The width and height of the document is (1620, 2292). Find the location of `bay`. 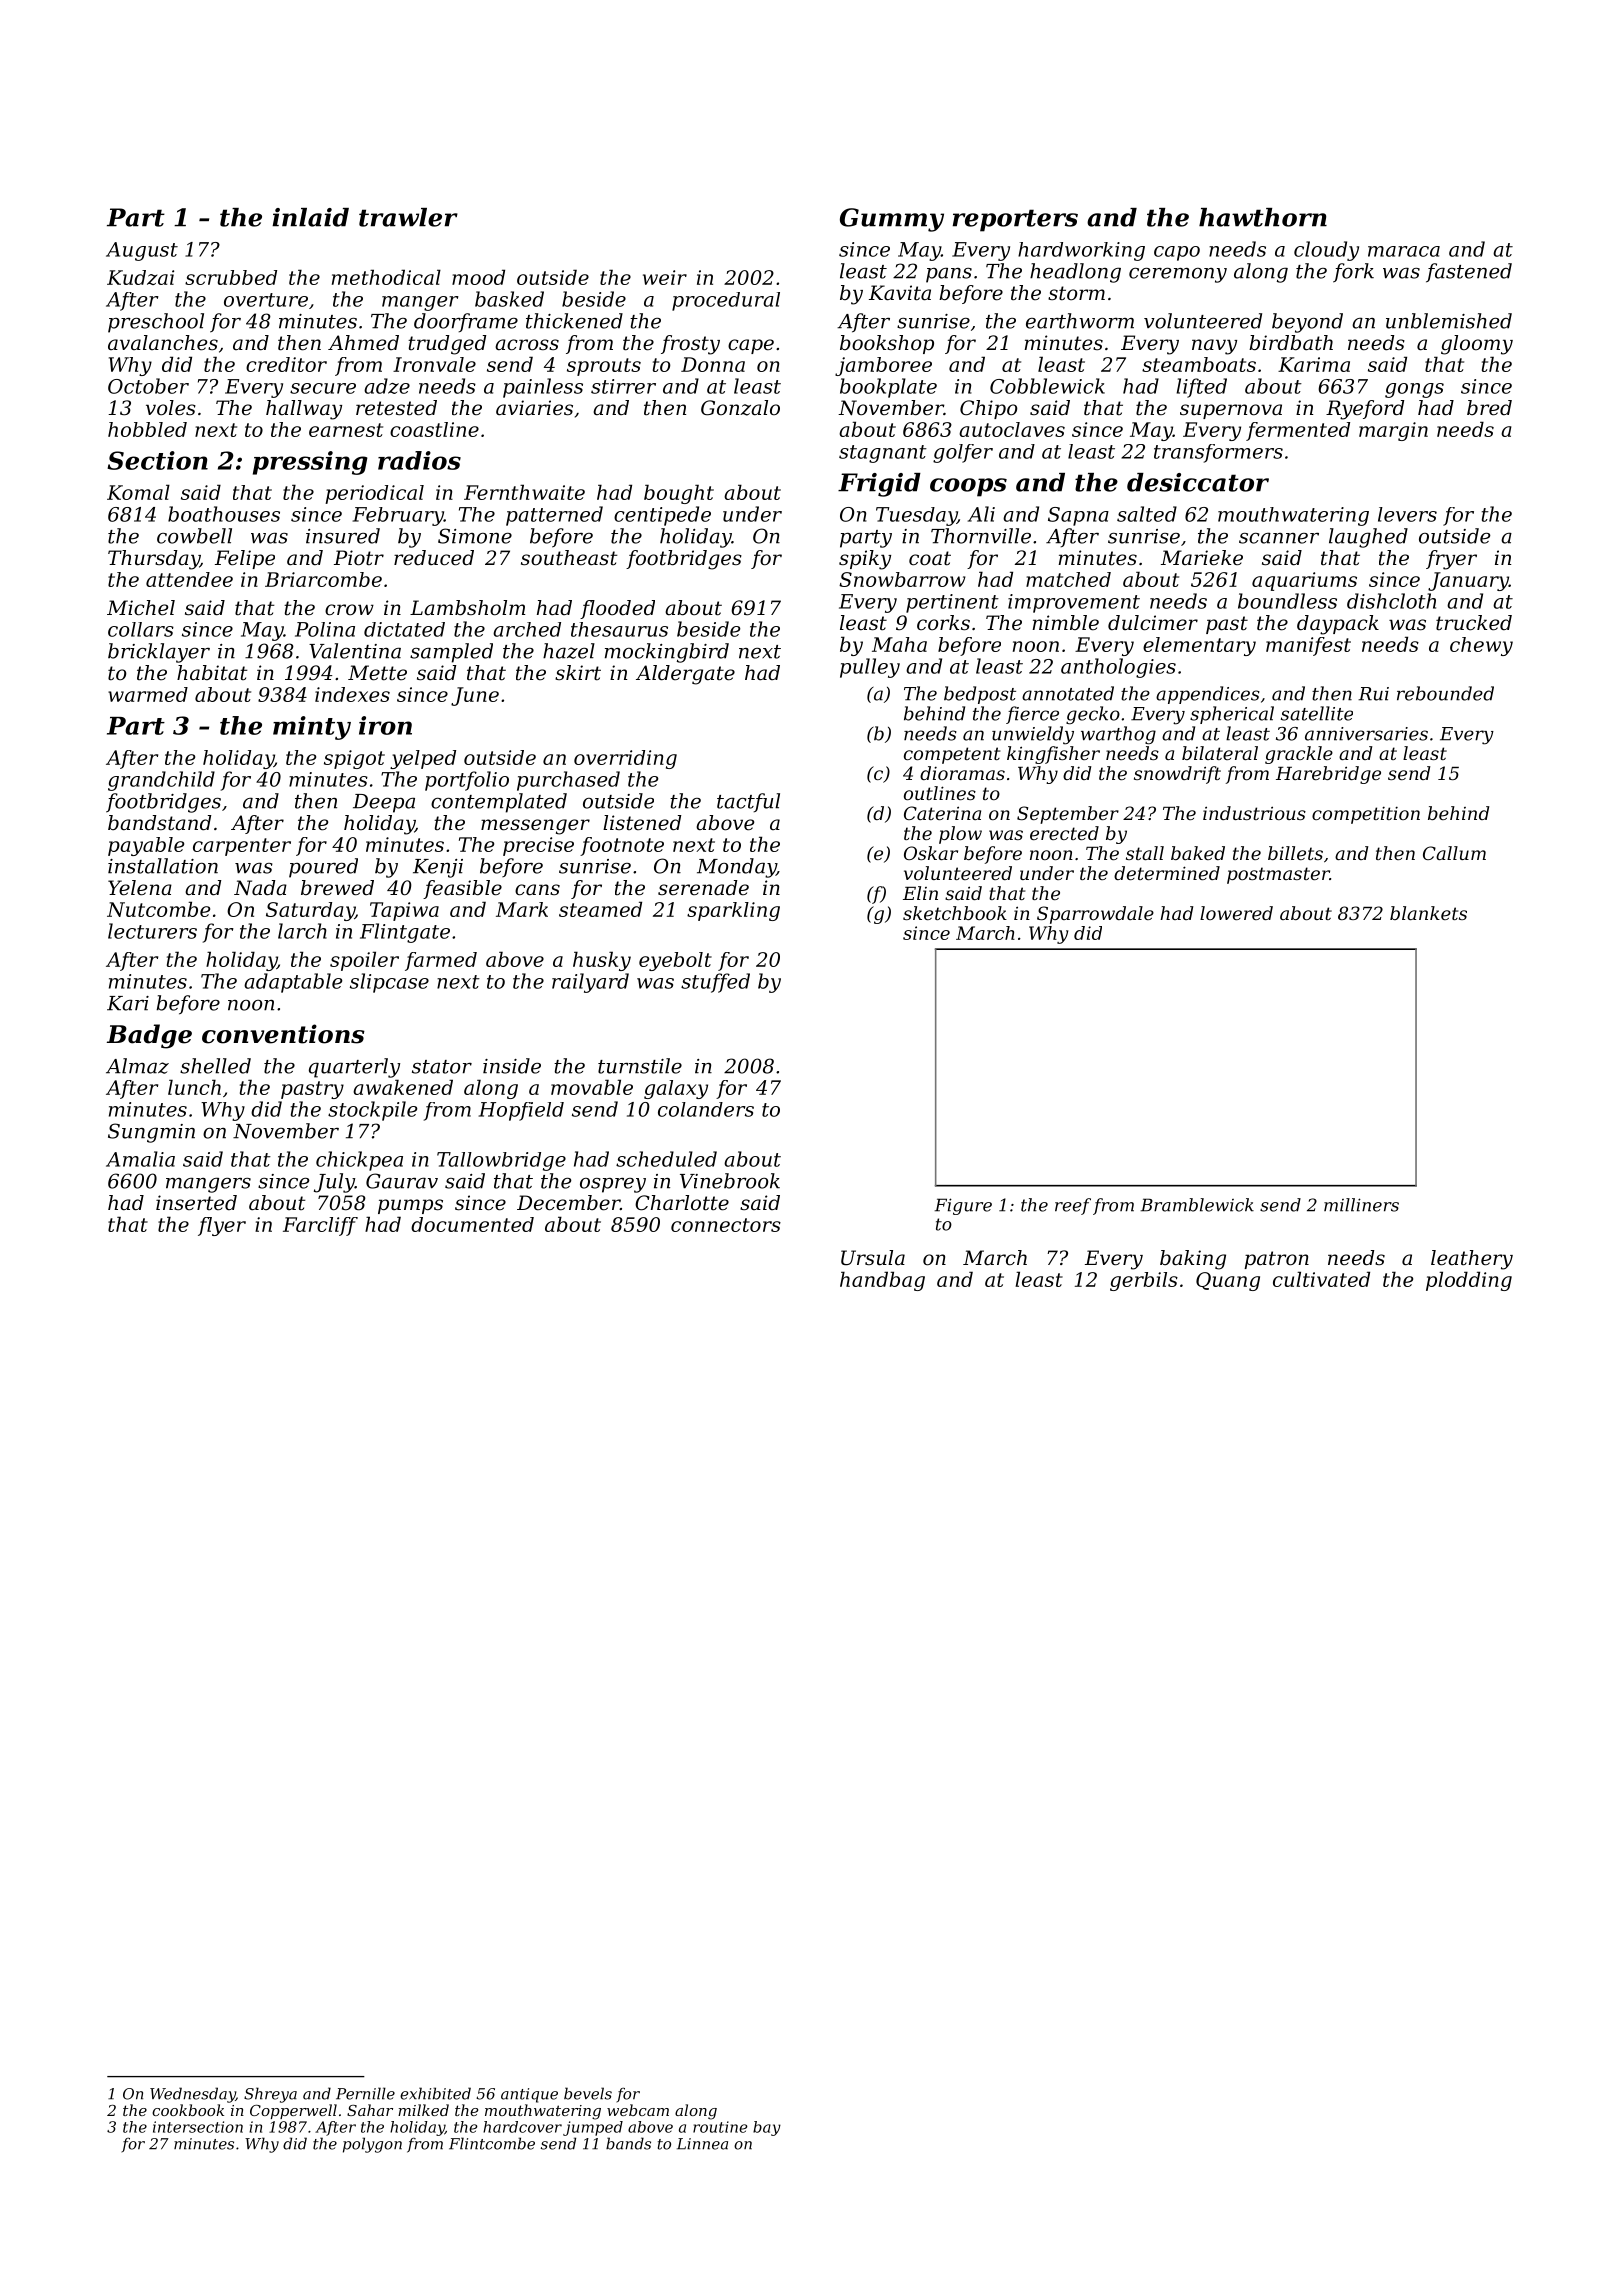

bay is located at coordinates (767, 2128).
